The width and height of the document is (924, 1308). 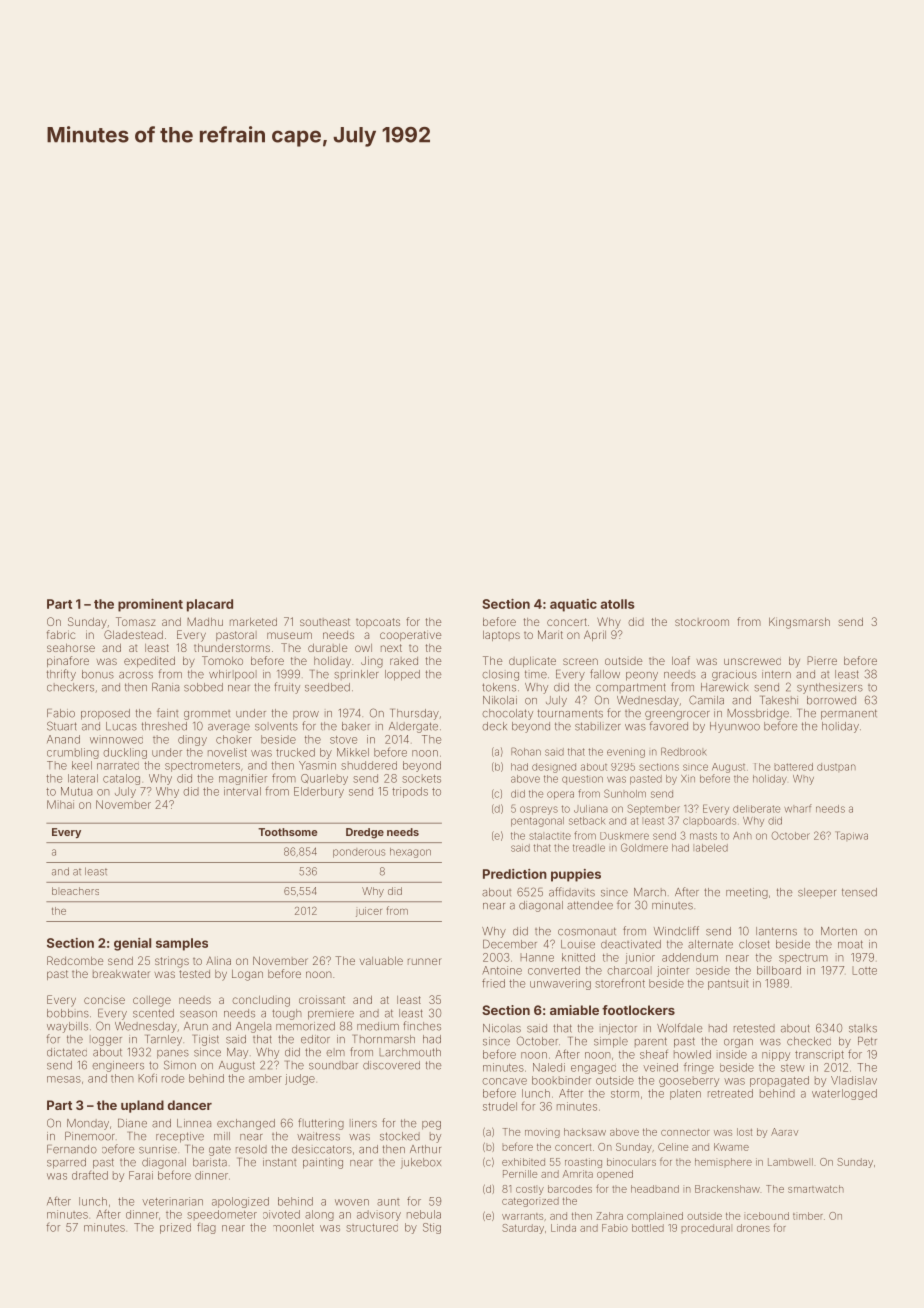 I want to click on Toothsome, so click(x=287, y=832).
